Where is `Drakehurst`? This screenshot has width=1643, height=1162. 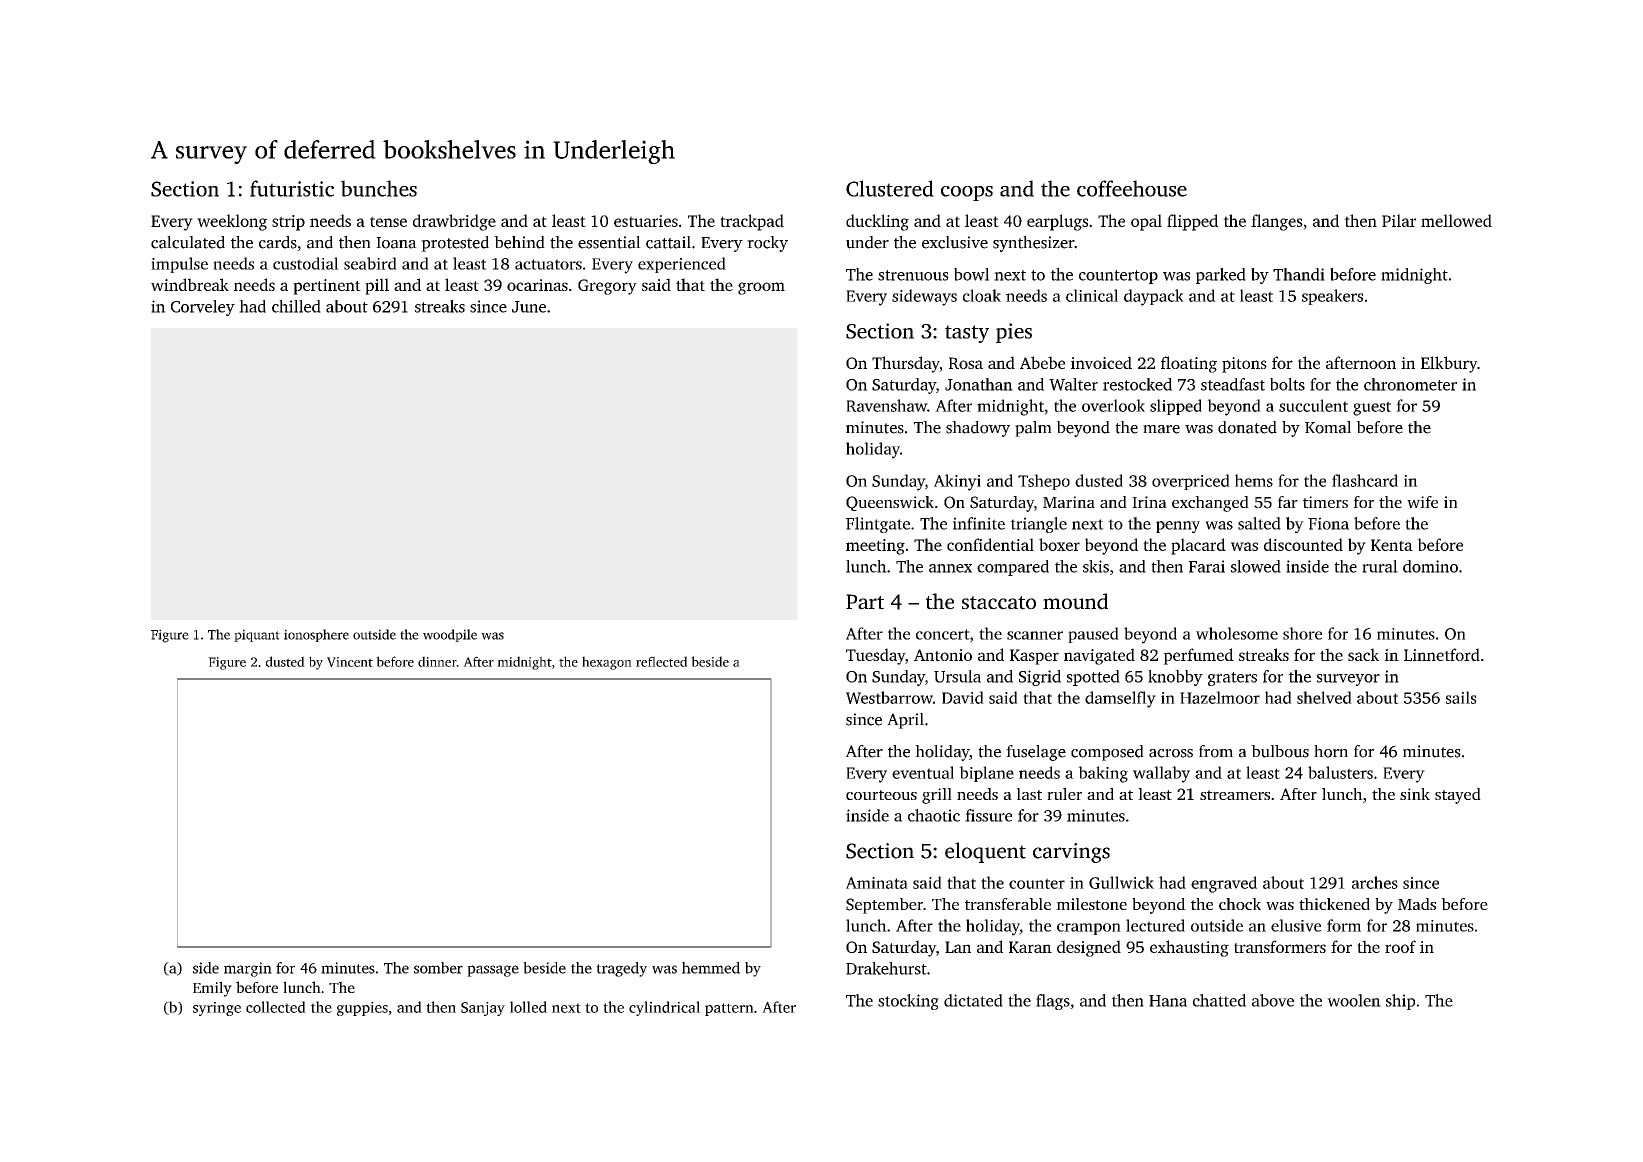
Drakehurst is located at coordinates (886, 968).
